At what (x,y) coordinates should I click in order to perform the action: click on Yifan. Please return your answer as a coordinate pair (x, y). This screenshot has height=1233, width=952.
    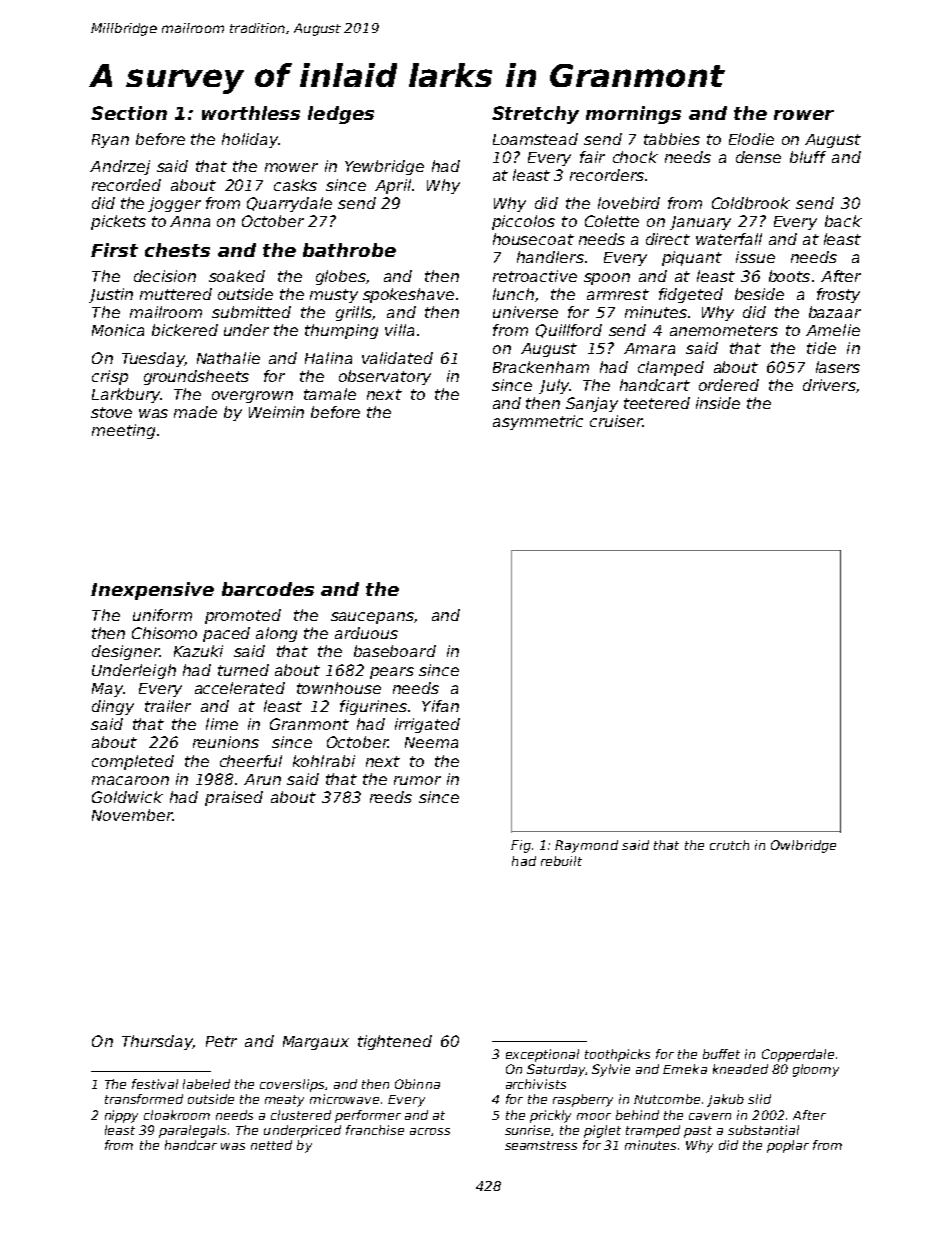
    Looking at the image, I should click on (440, 706).
